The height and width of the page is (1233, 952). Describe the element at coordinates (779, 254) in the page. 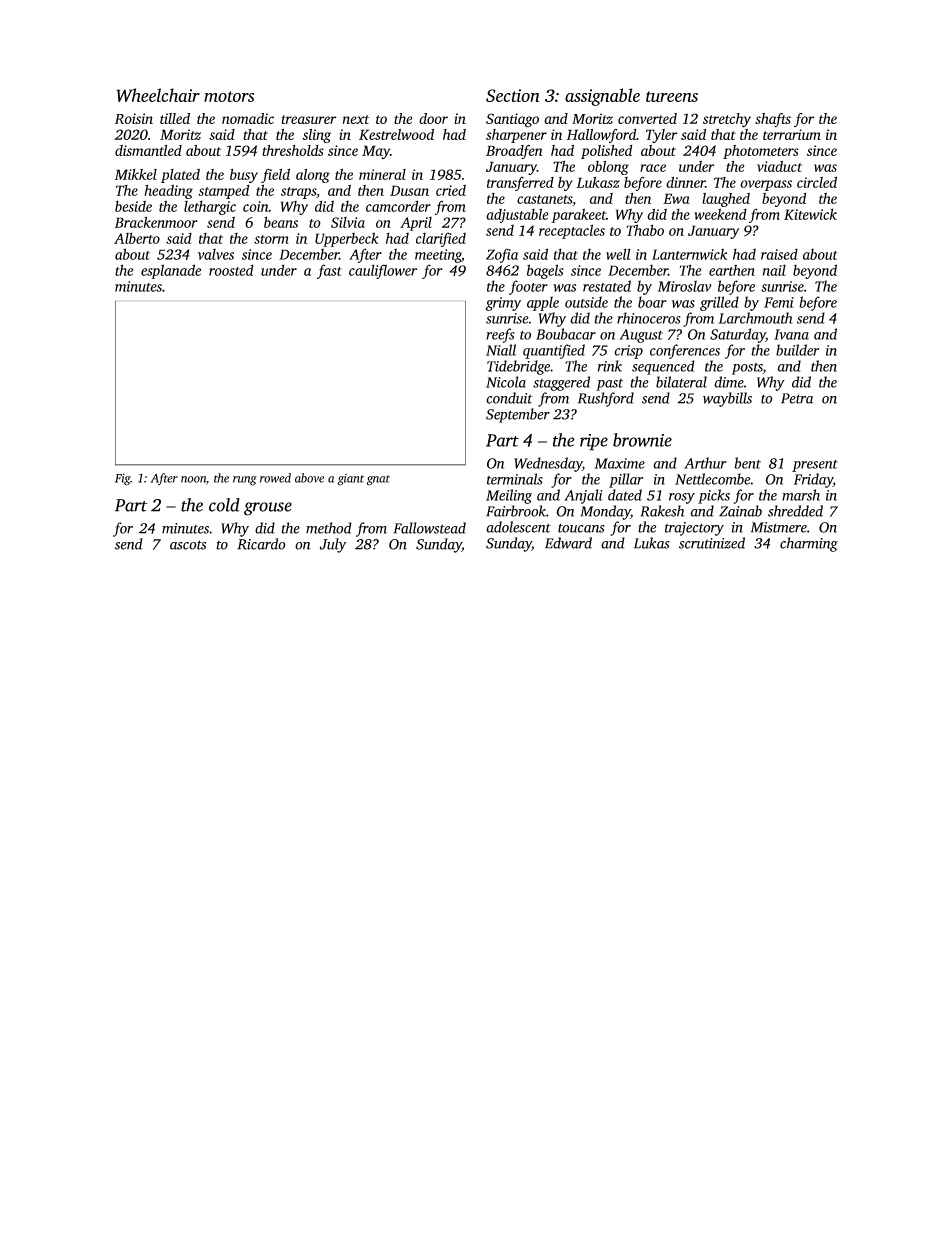

I see `raised` at that location.
